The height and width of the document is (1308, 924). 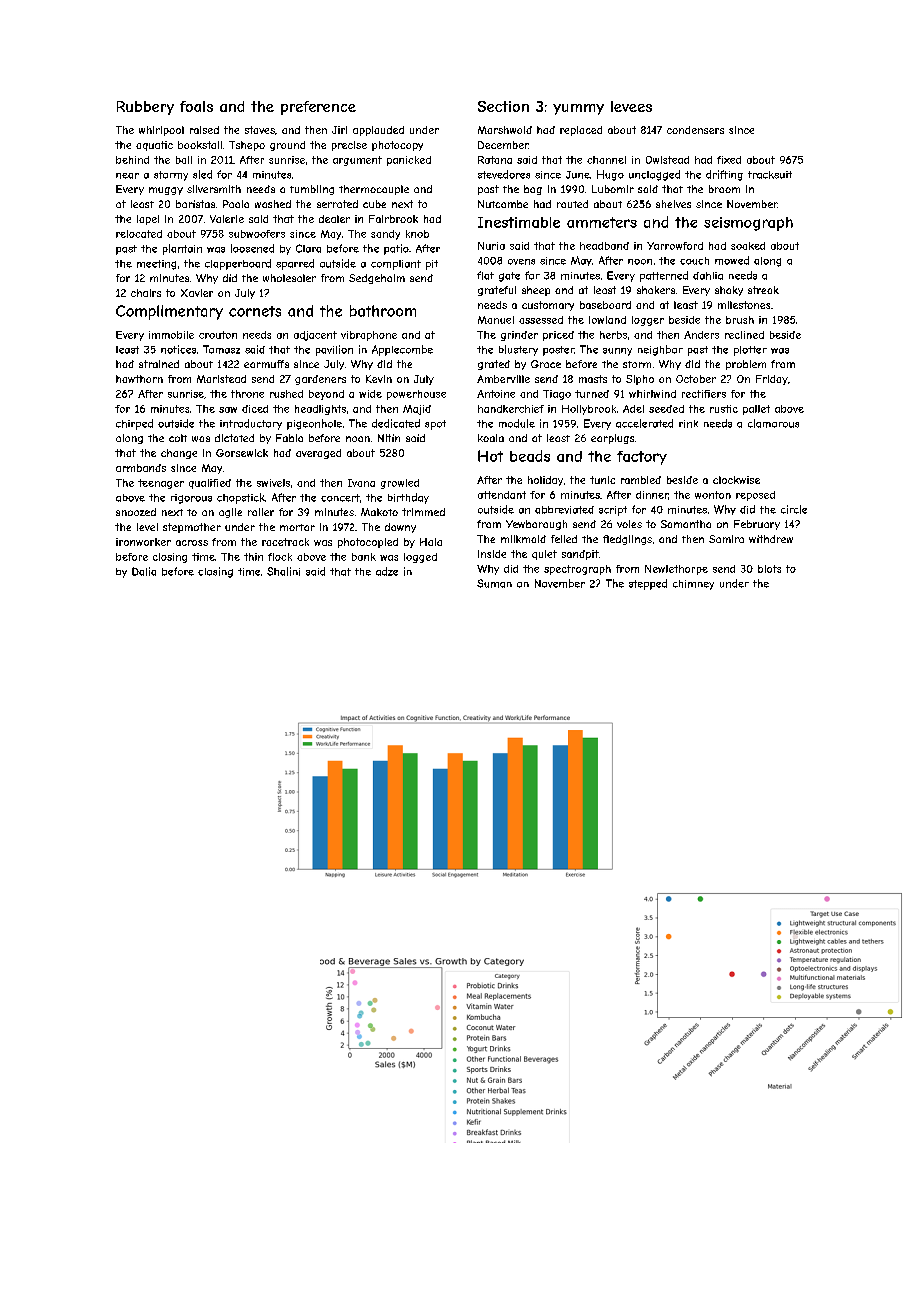 I want to click on pigeonhole, so click(x=314, y=424).
